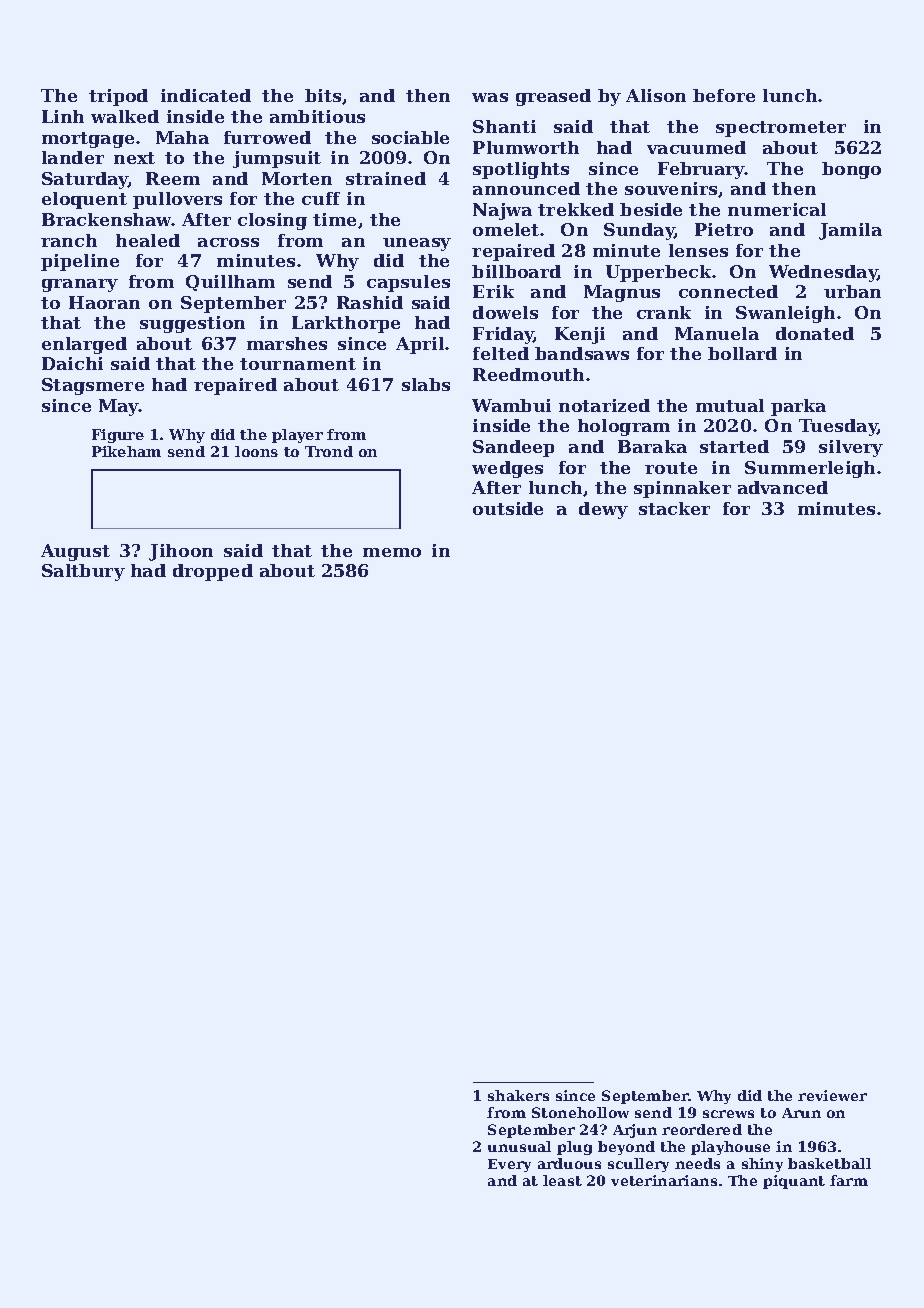 This document has width=924, height=1308. What do you see at coordinates (603, 510) in the document?
I see `dewy` at bounding box center [603, 510].
